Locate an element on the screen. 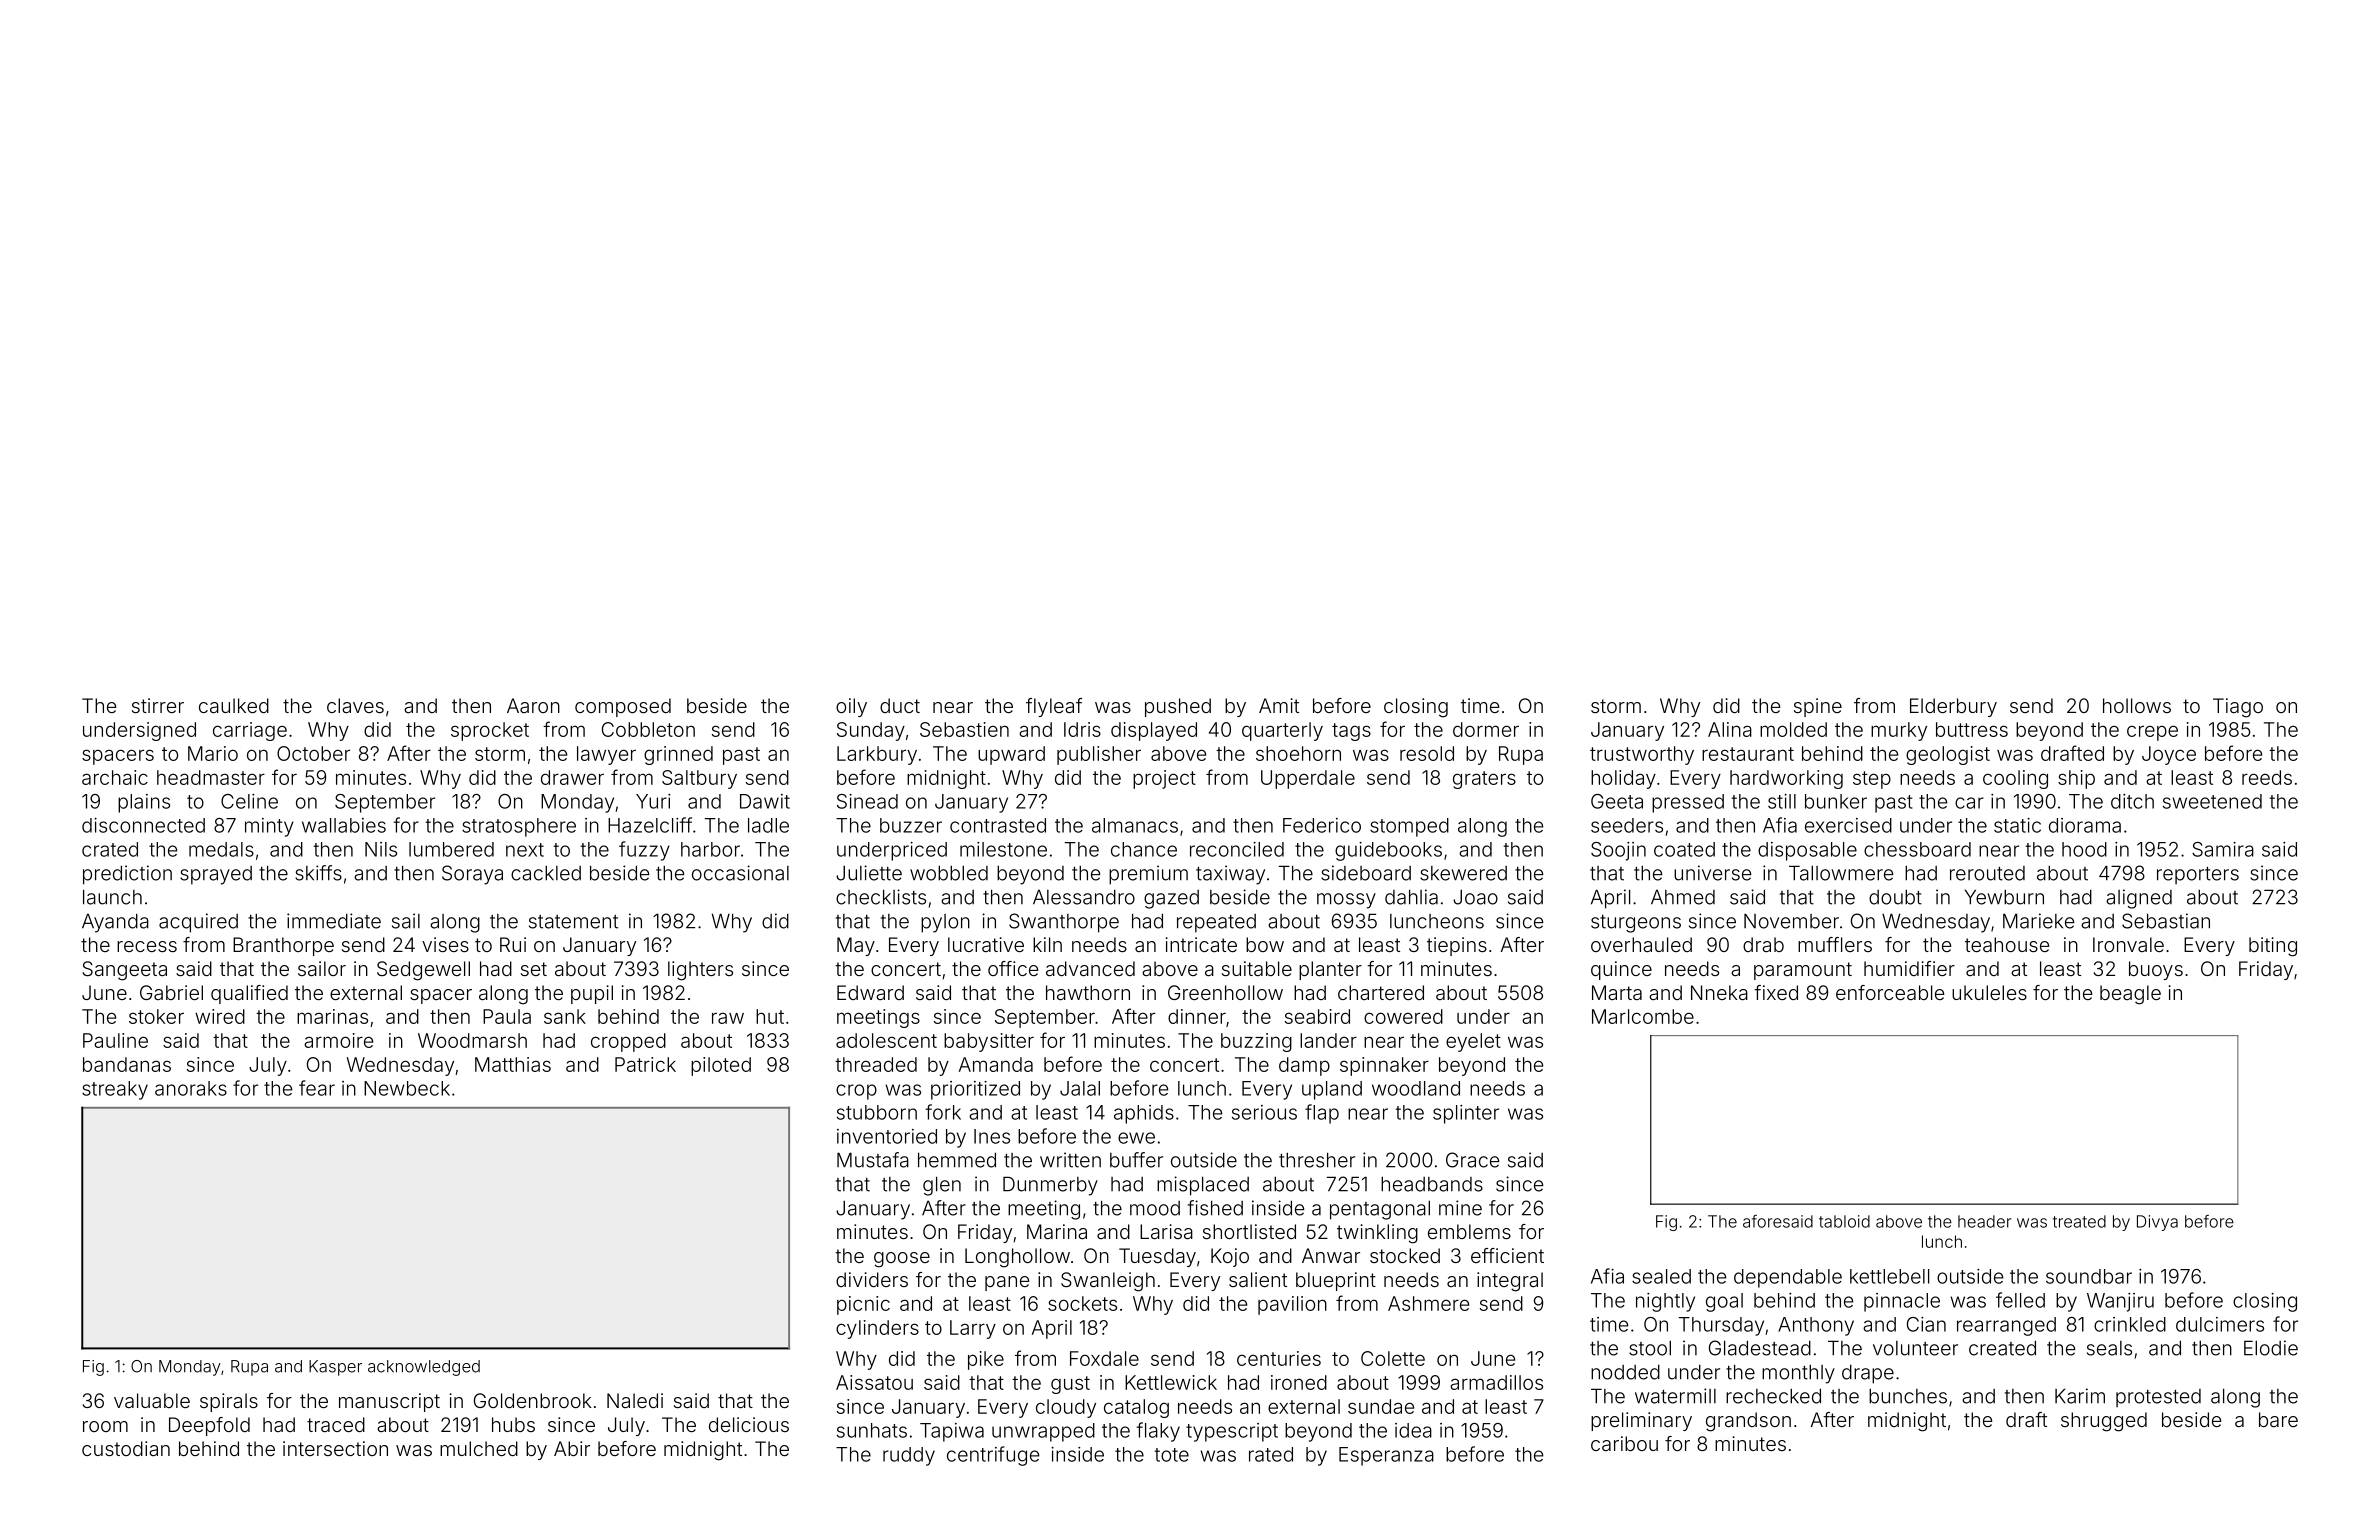  Tiago is located at coordinates (2238, 708).
